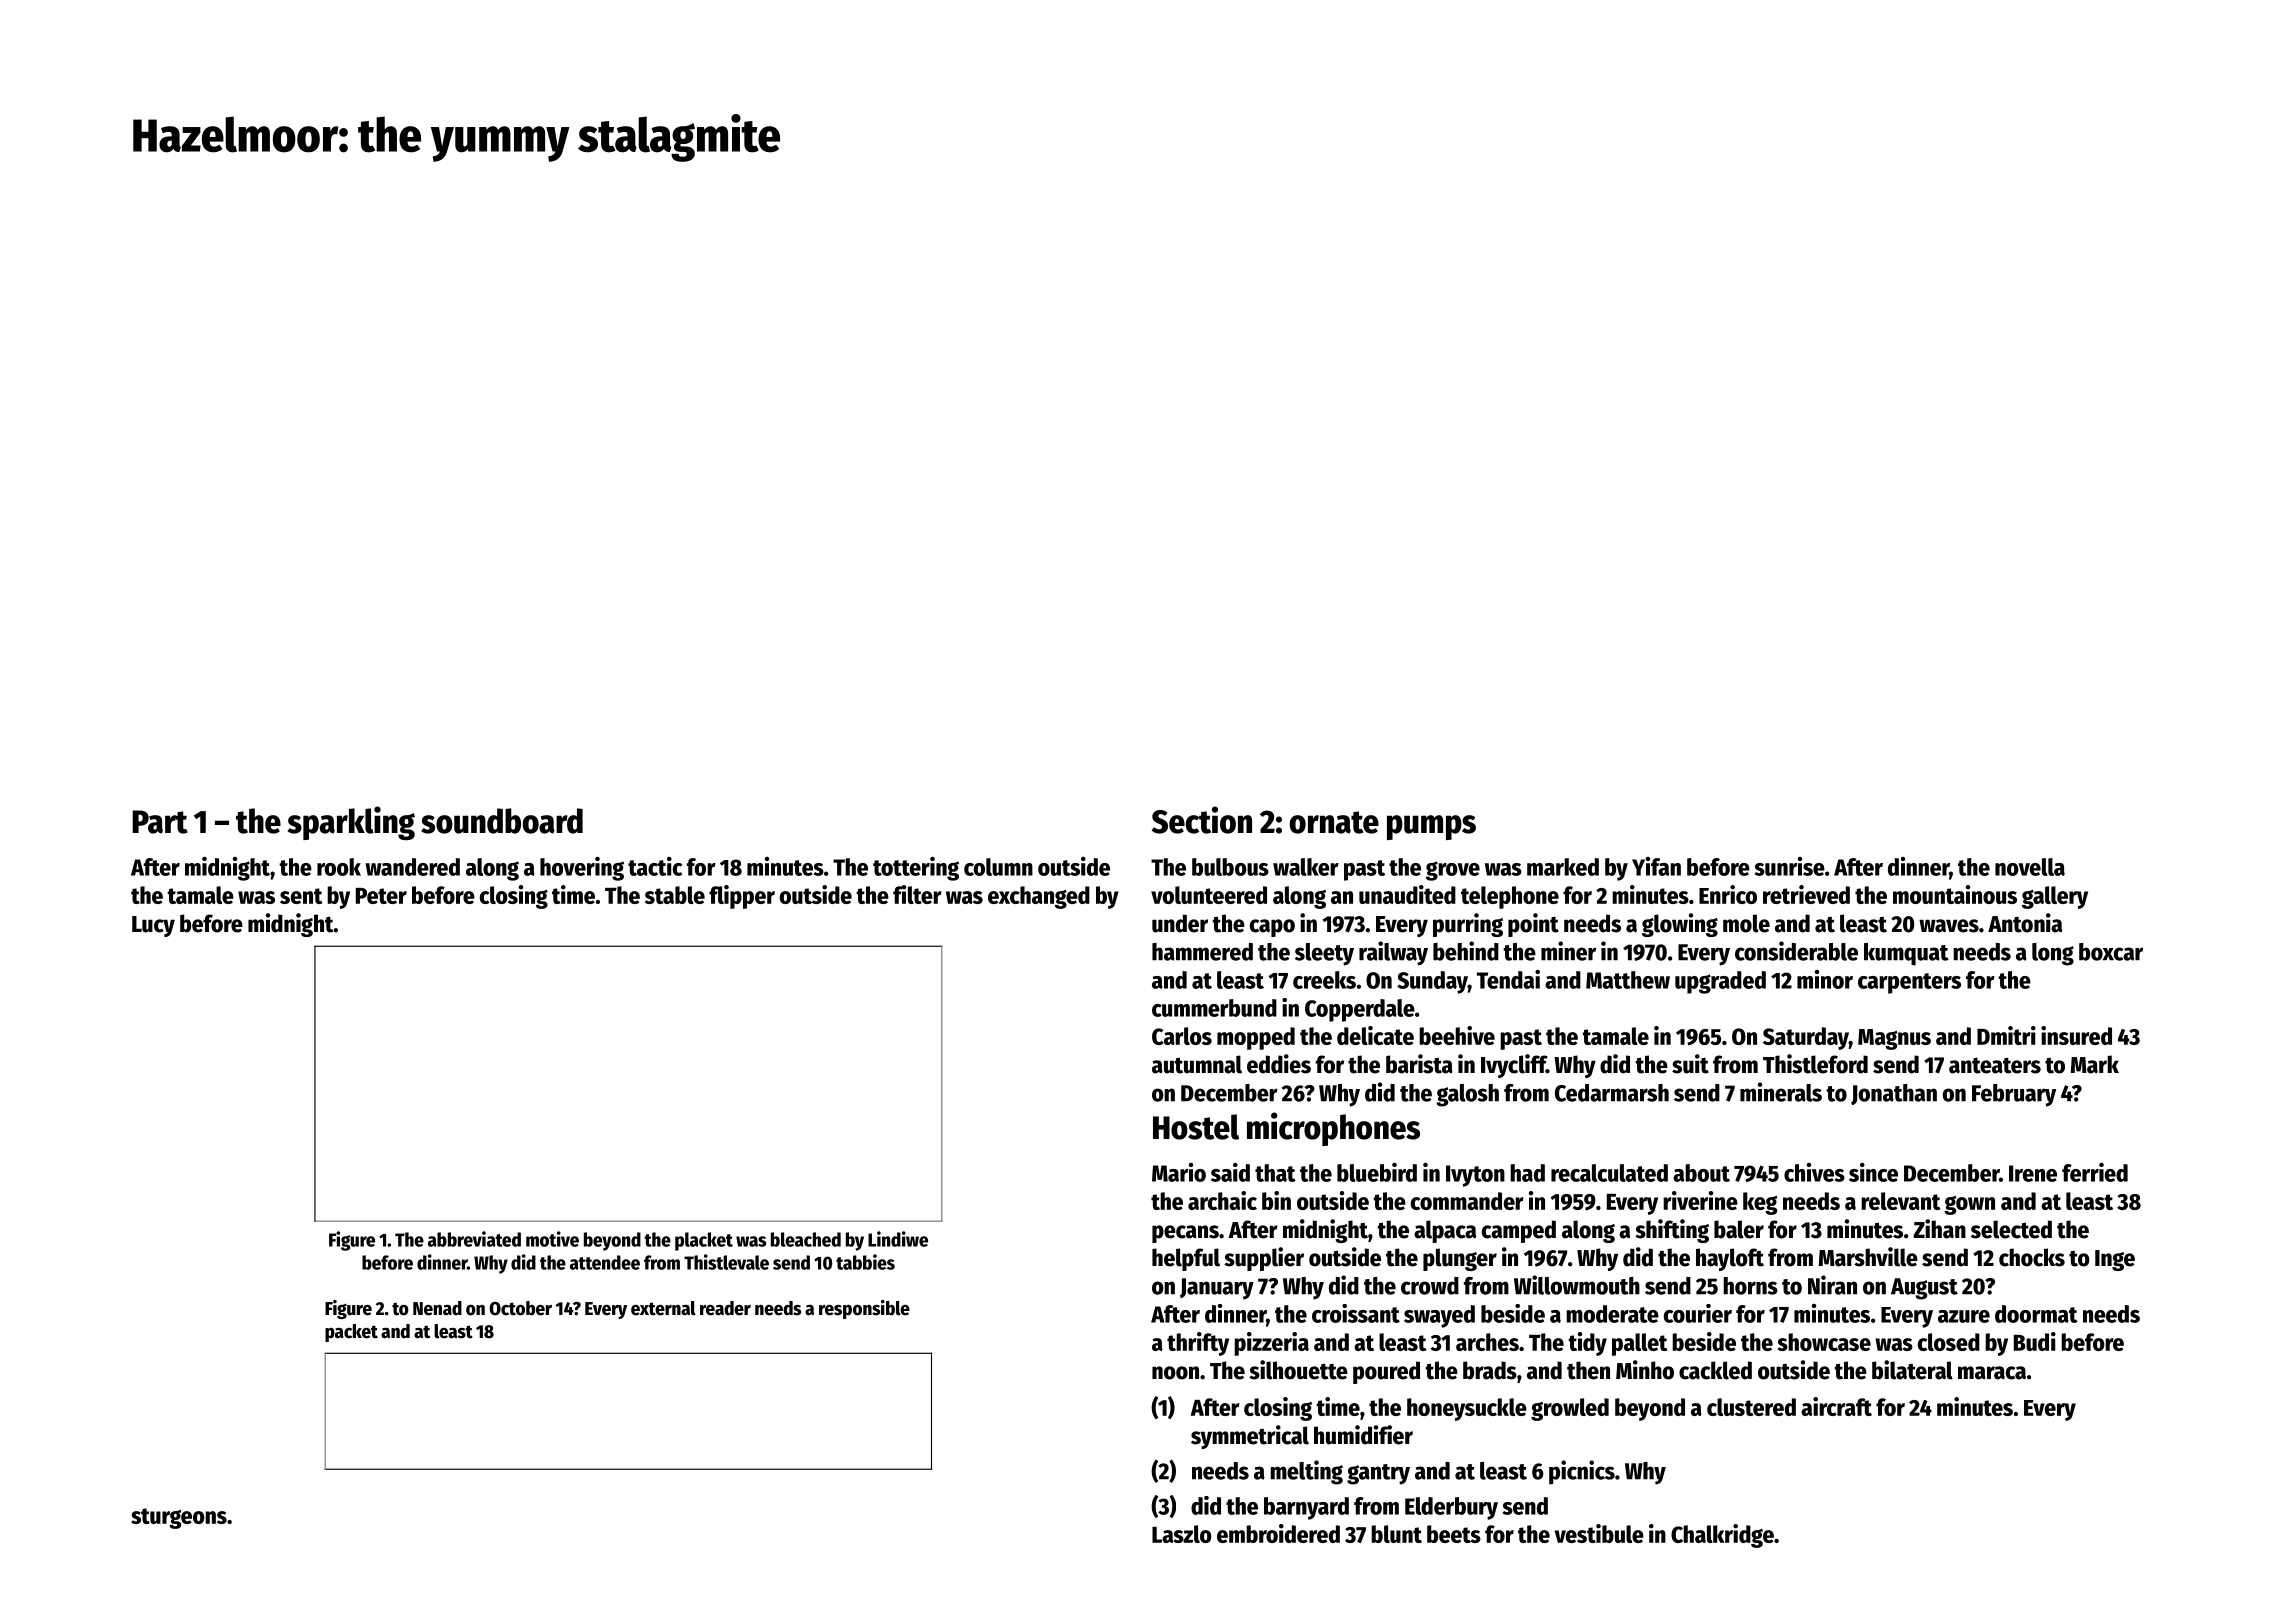 The height and width of the page is (1610, 2277). Describe the element at coordinates (864, 1309) in the page. I see `responsible` at that location.
